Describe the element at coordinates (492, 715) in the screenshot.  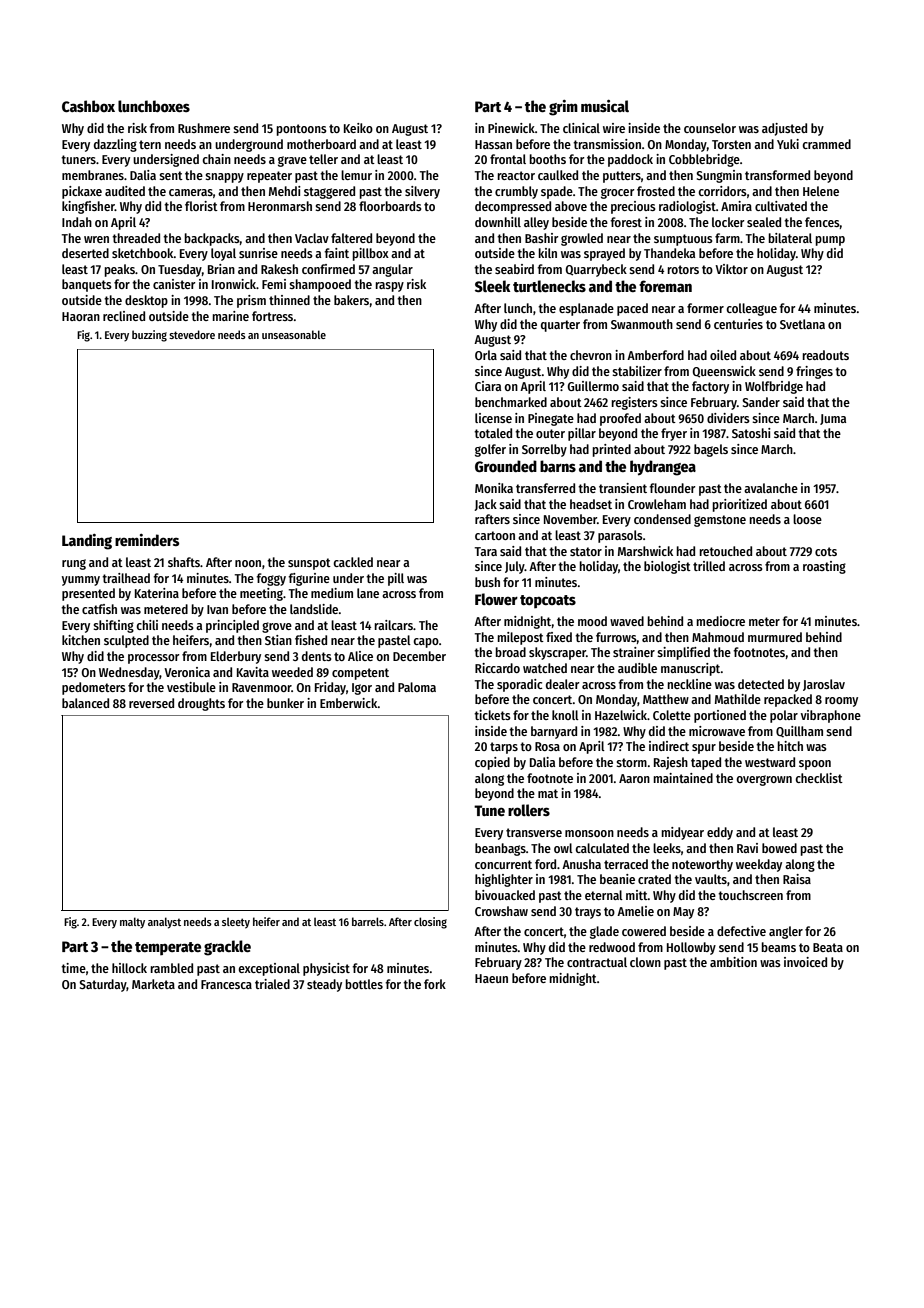
I see `tickets` at that location.
